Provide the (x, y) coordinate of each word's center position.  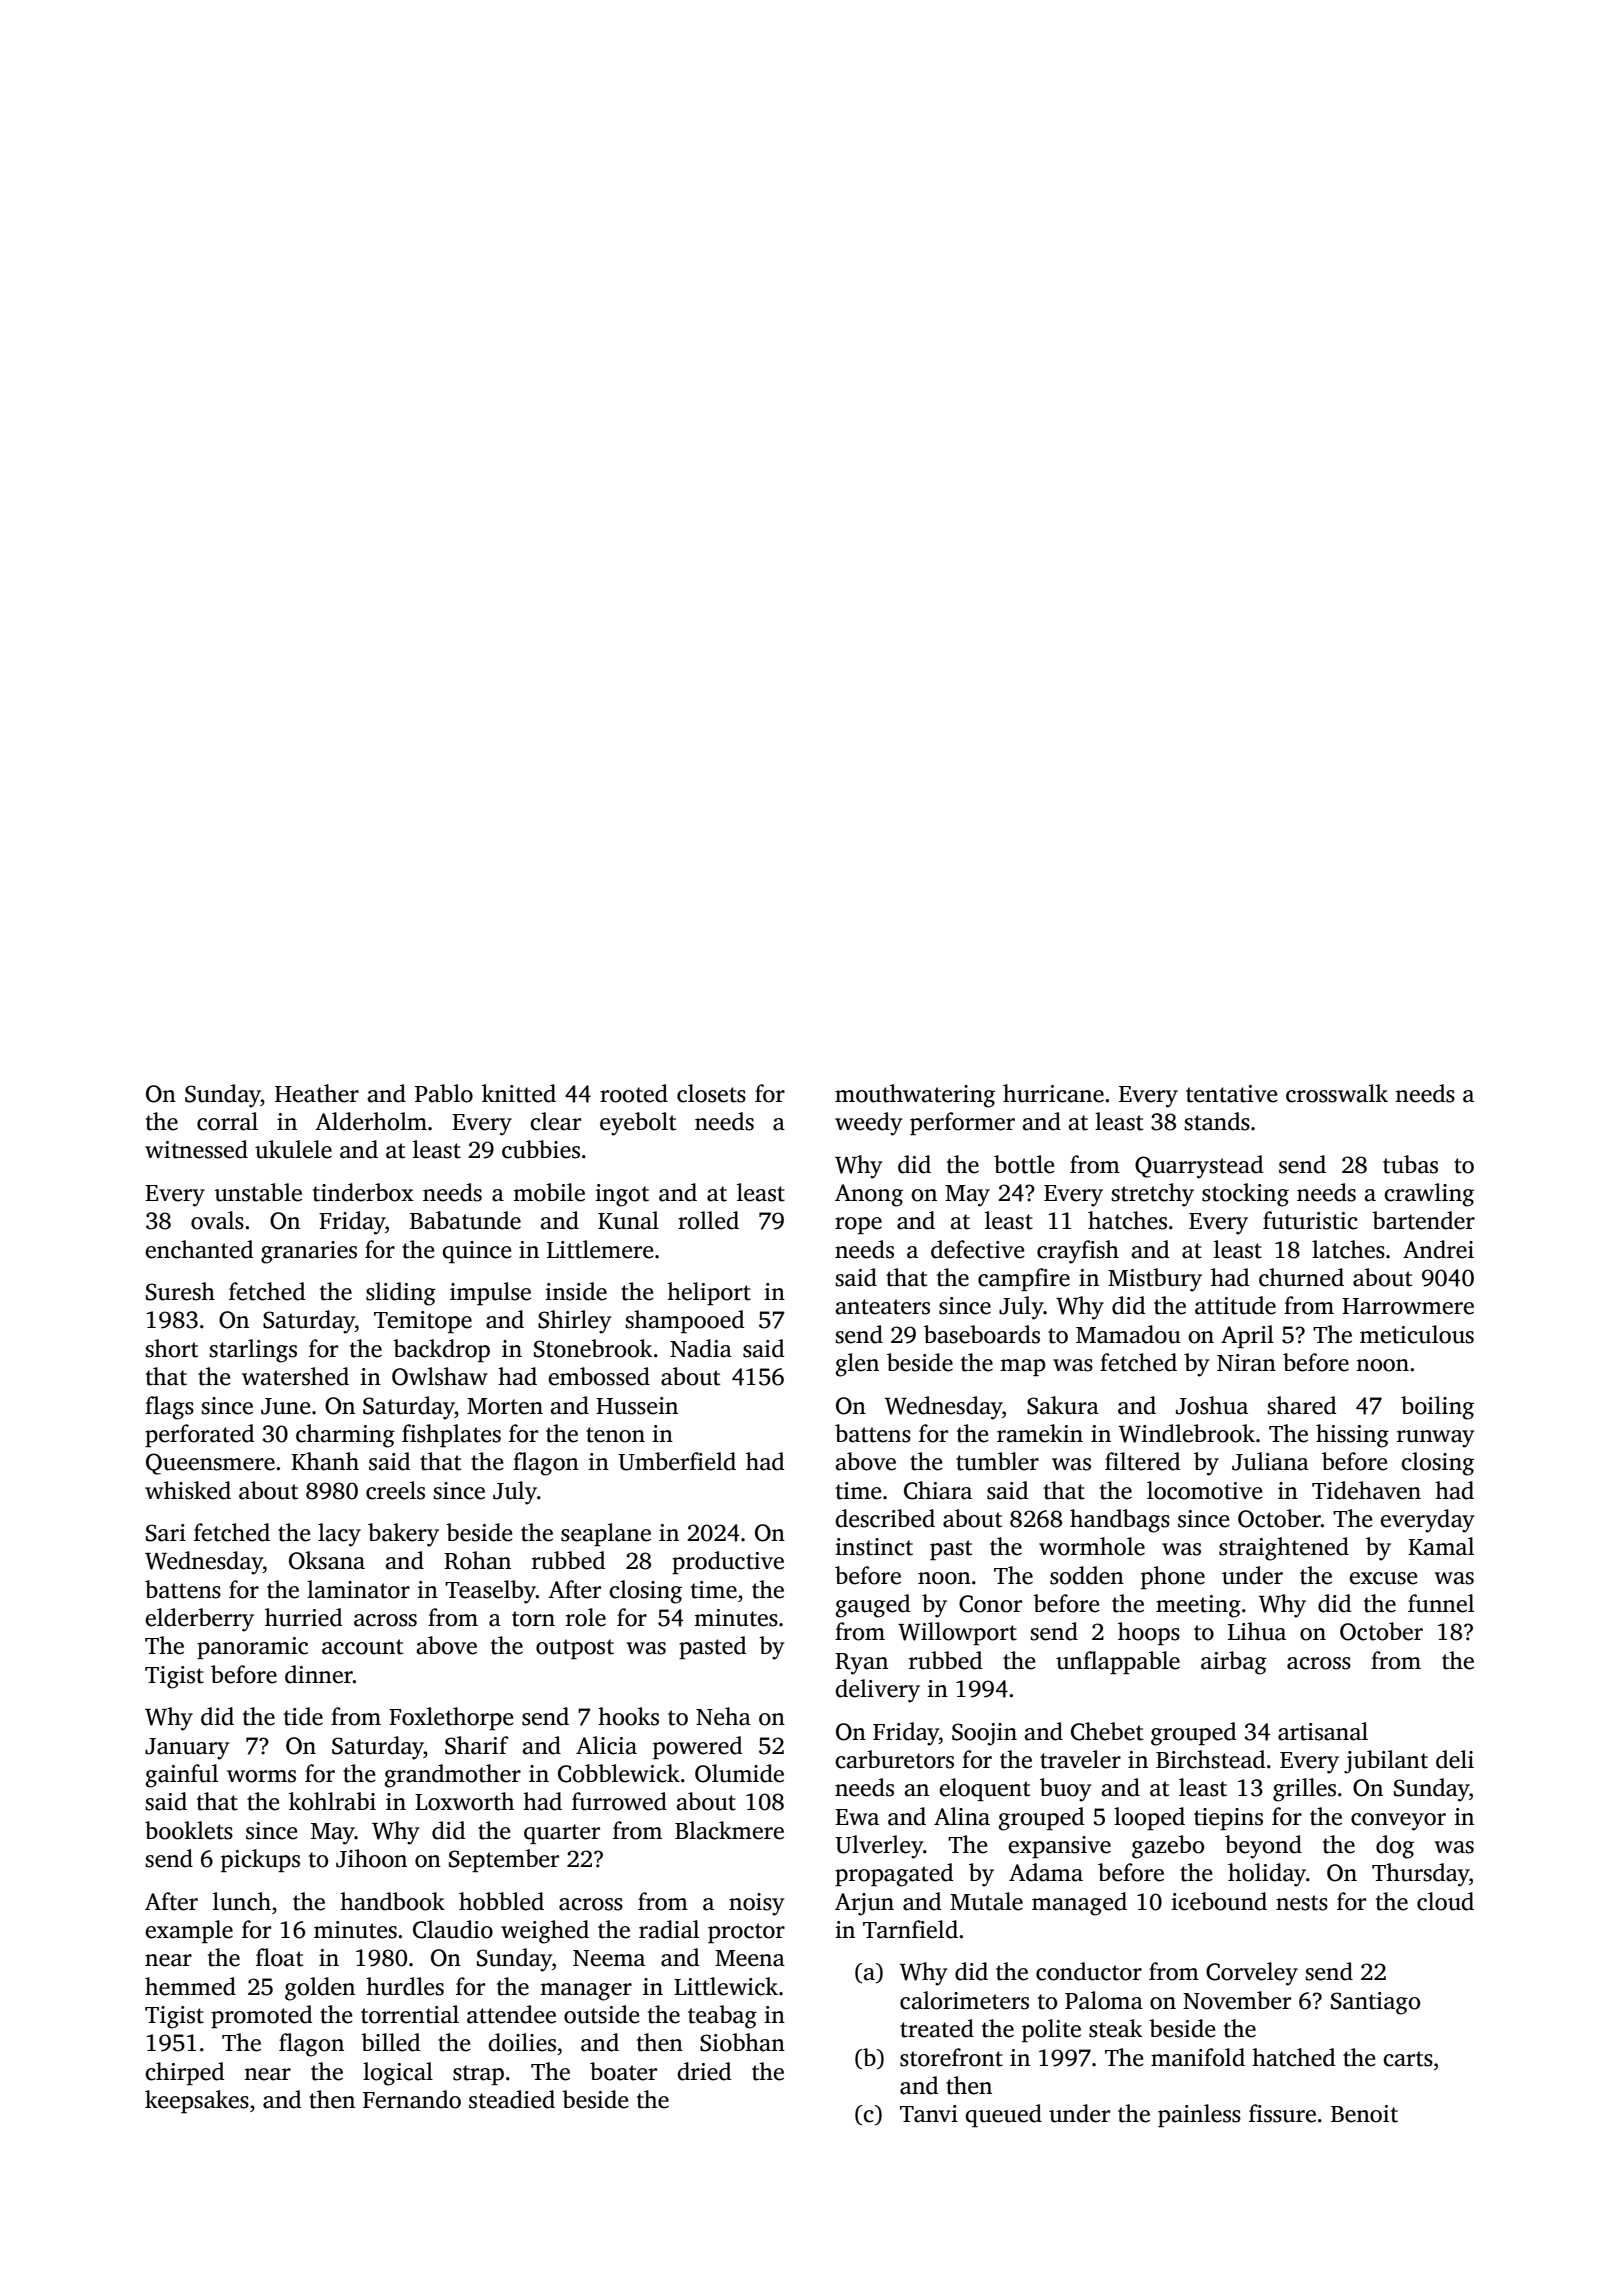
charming (345, 1436)
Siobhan (742, 2042)
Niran (1246, 1363)
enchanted (199, 1249)
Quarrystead (1199, 1167)
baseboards (982, 1334)
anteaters (882, 1307)
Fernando (412, 2099)
